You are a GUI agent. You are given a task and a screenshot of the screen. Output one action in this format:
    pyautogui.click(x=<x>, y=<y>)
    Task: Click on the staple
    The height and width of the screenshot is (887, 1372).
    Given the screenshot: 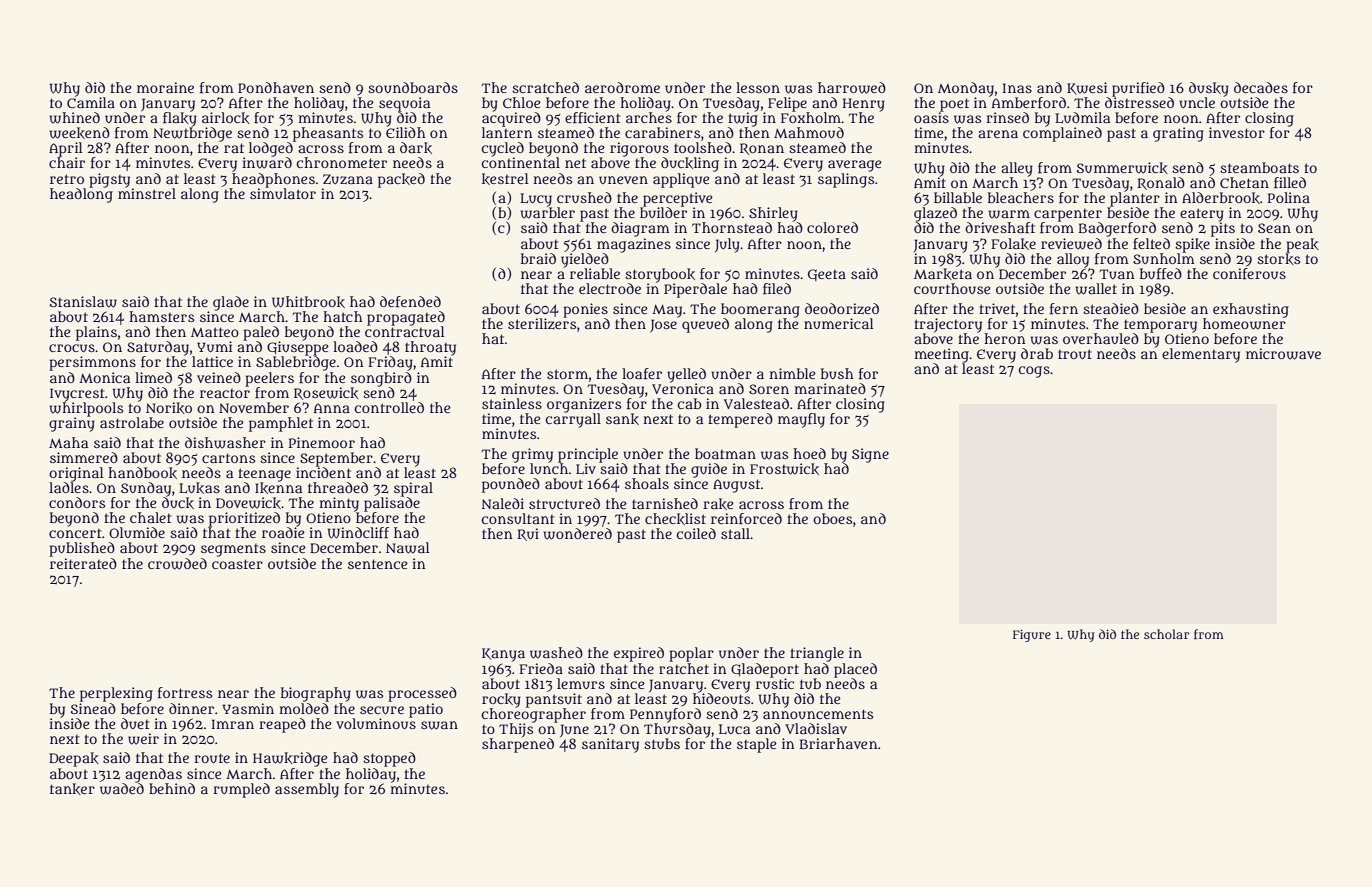 What is the action you would take?
    pyautogui.click(x=757, y=745)
